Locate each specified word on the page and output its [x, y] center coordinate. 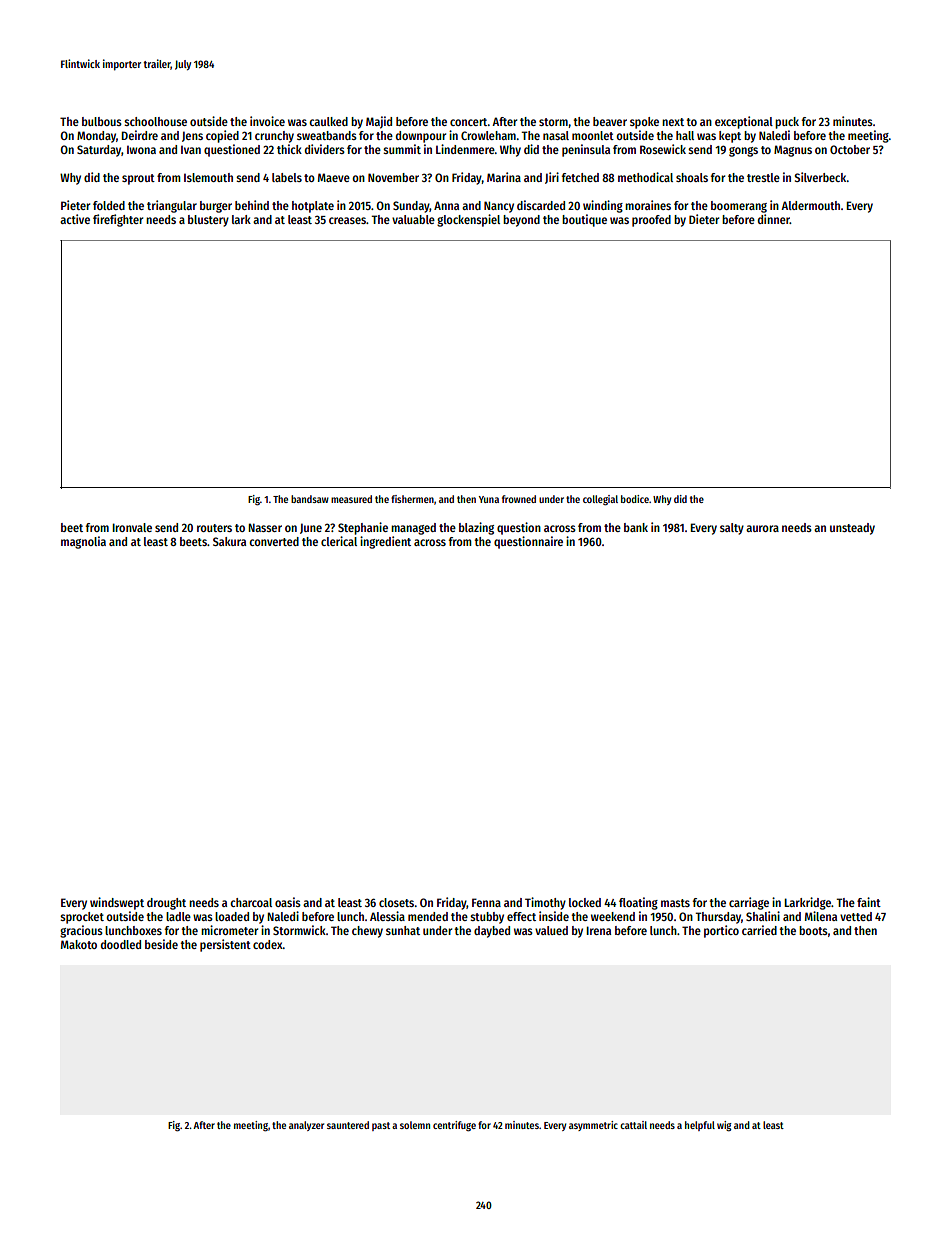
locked [585, 902]
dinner [774, 219]
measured [351, 499]
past [381, 1126]
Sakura [229, 541]
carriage [749, 903]
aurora [762, 528]
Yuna [489, 499]
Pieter [75, 205]
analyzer [306, 1126]
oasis [288, 902]
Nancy [499, 207]
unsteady [852, 529]
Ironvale [132, 527]
